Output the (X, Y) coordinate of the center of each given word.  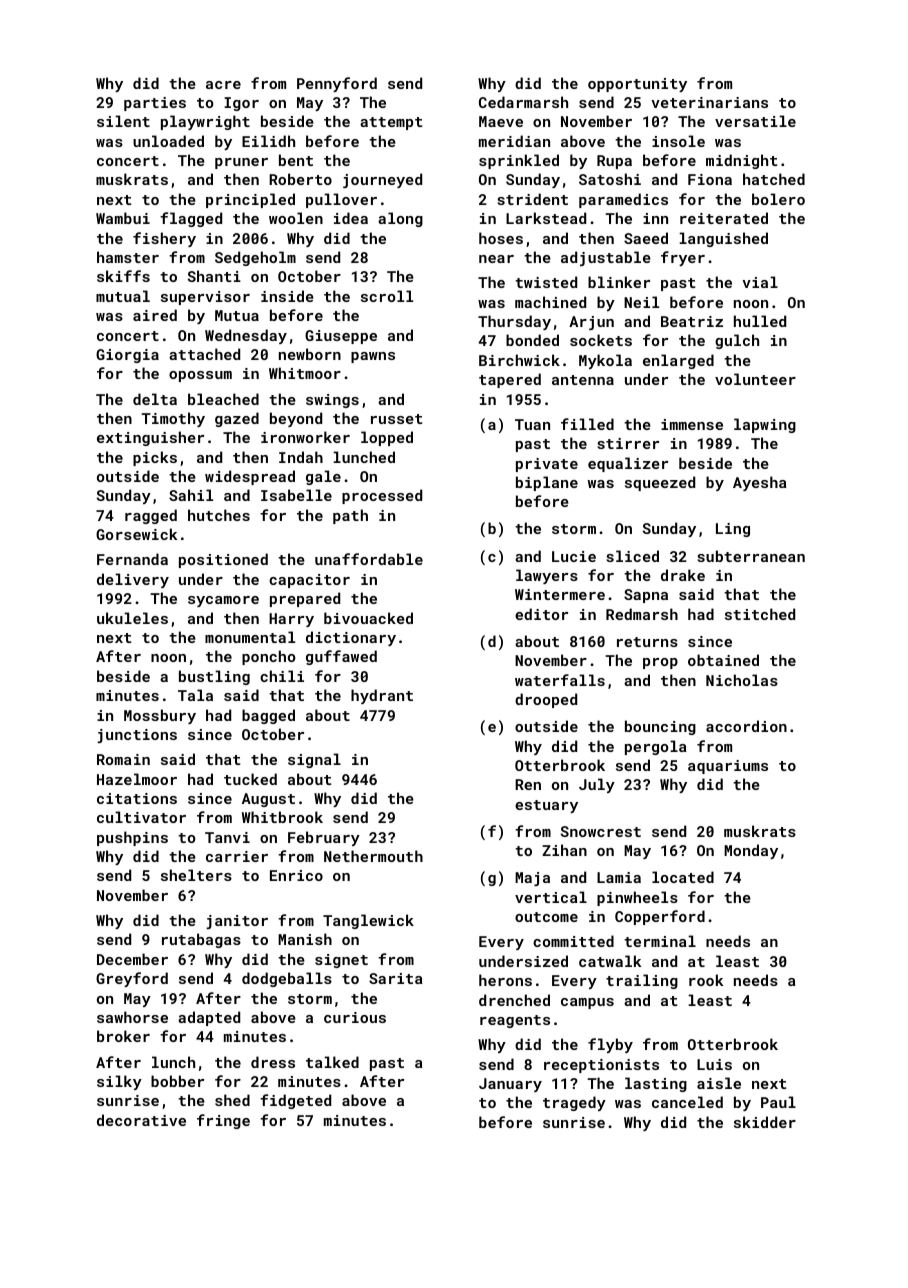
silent (123, 121)
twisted (546, 282)
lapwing (765, 425)
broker (123, 1036)
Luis (714, 1064)
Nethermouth (373, 856)
